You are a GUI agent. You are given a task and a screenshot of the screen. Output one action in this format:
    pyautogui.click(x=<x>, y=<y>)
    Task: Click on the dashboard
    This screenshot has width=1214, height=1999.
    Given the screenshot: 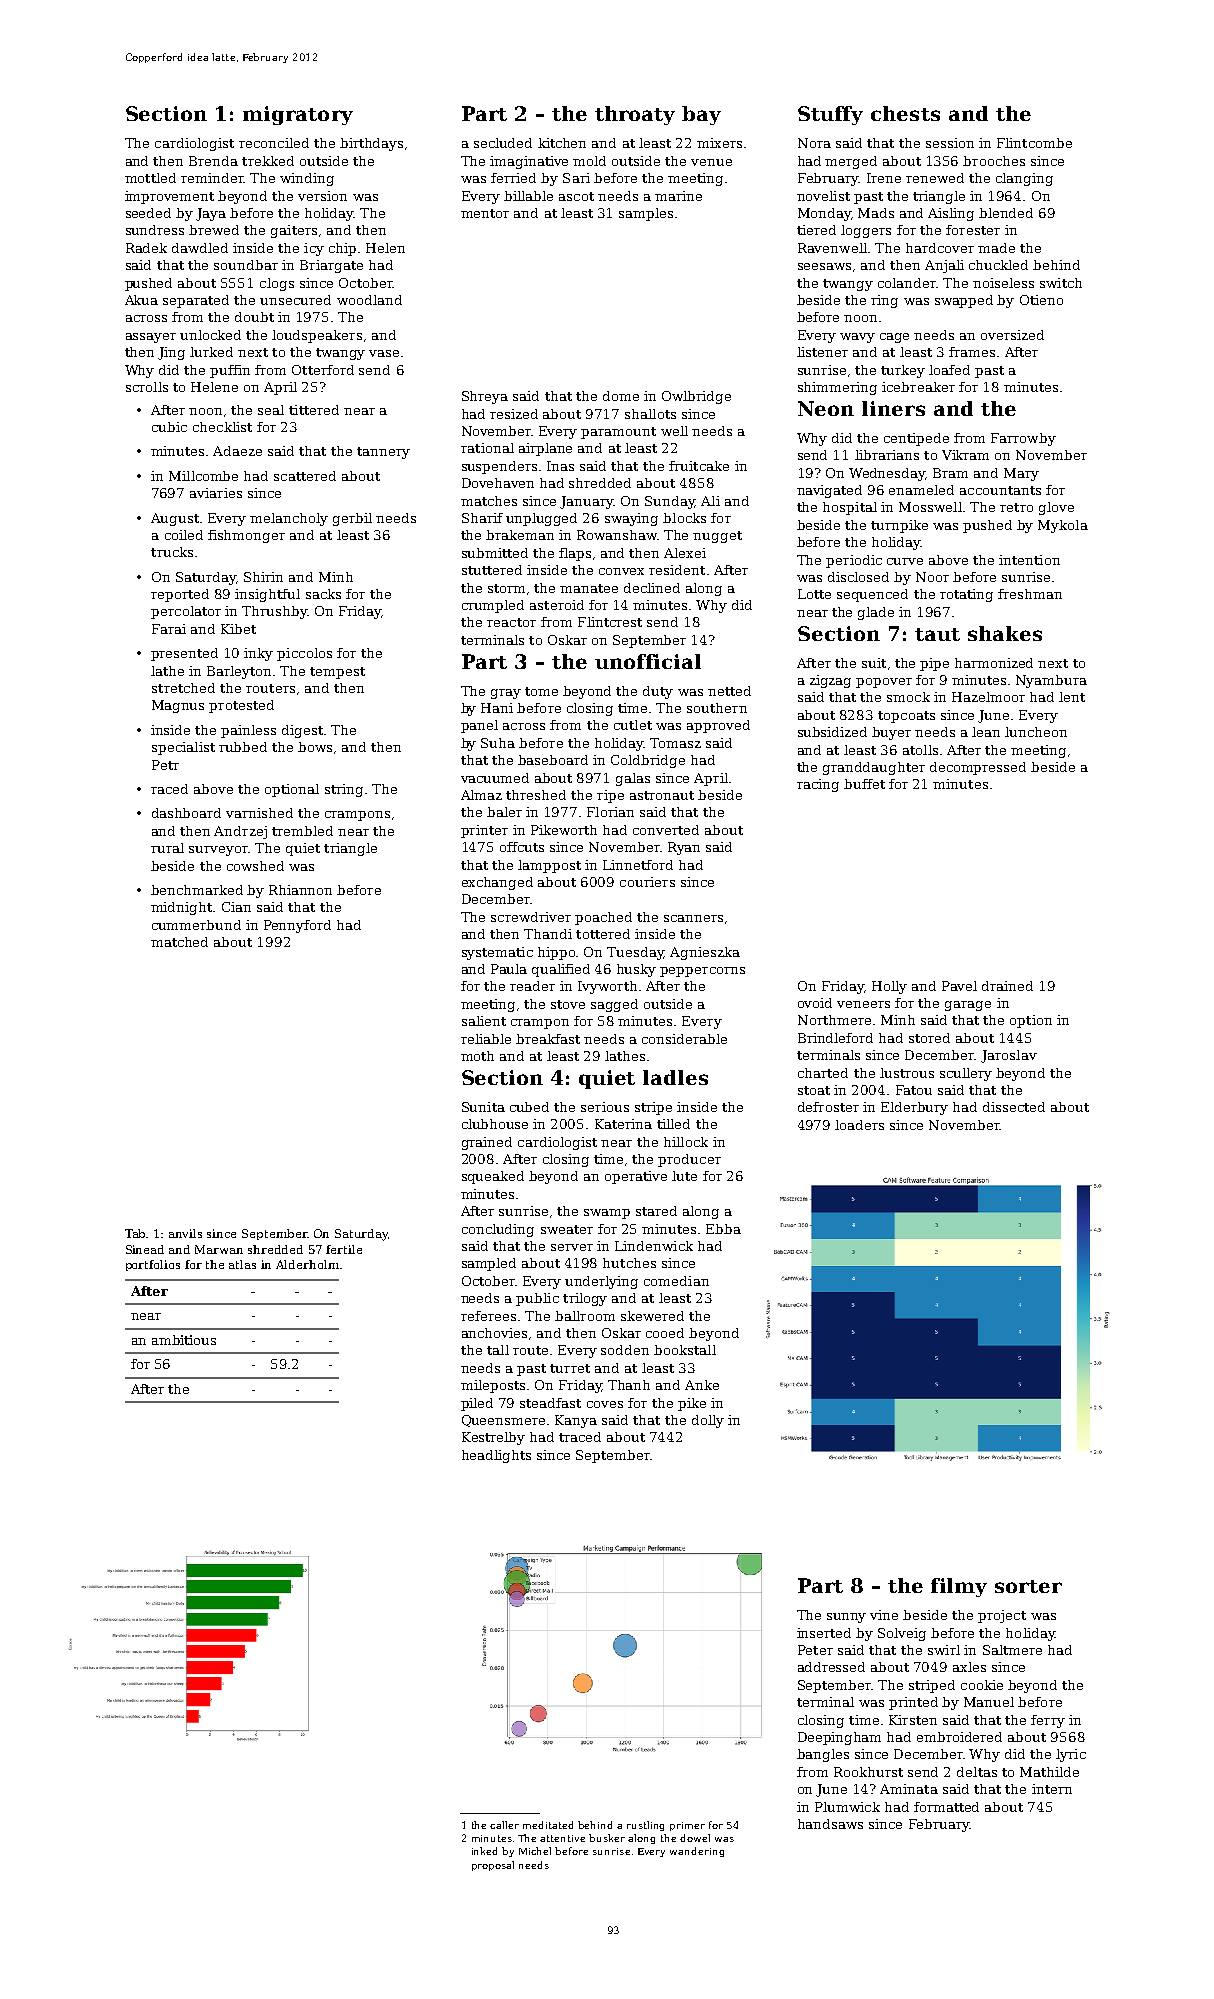 What is the action you would take?
    pyautogui.click(x=186, y=813)
